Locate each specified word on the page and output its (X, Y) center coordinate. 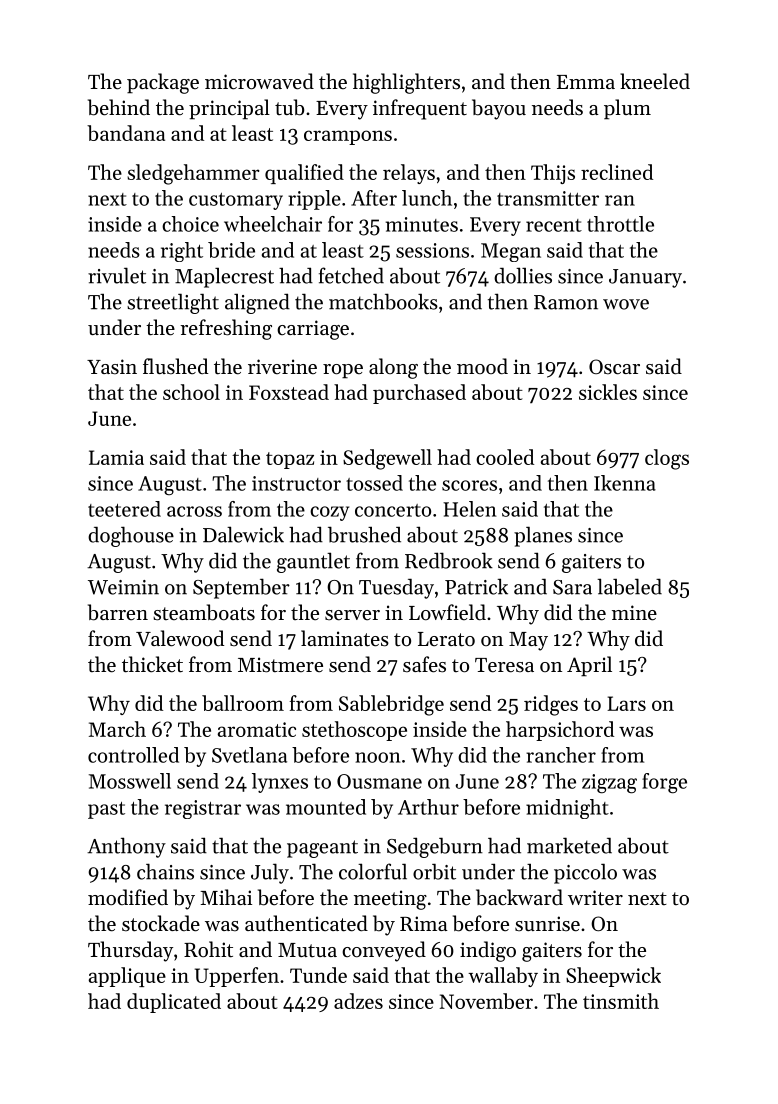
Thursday (130, 951)
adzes (358, 1001)
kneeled (655, 81)
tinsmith (621, 1001)
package (163, 83)
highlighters (406, 83)
